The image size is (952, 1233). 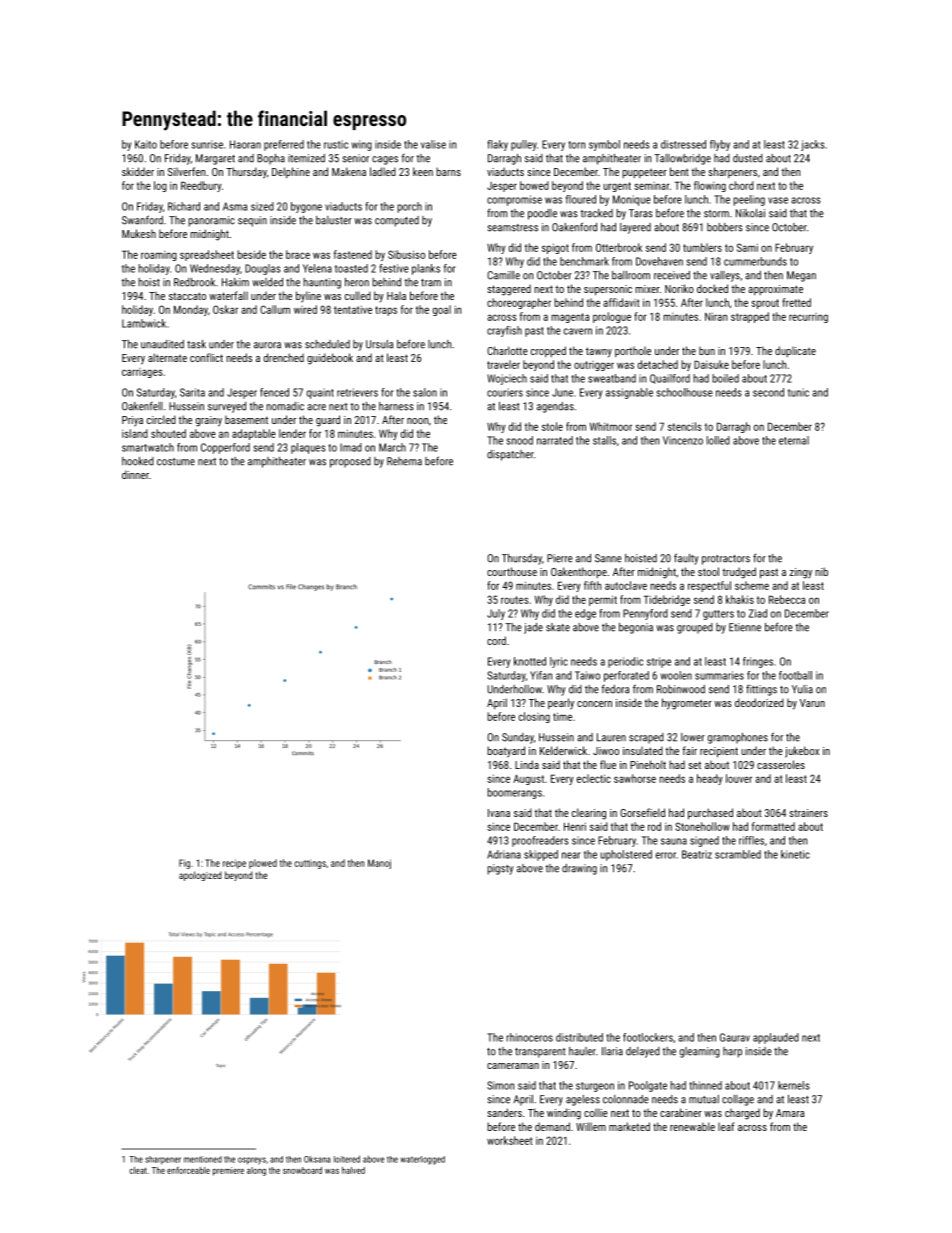 I want to click on Bopha, so click(x=271, y=159).
